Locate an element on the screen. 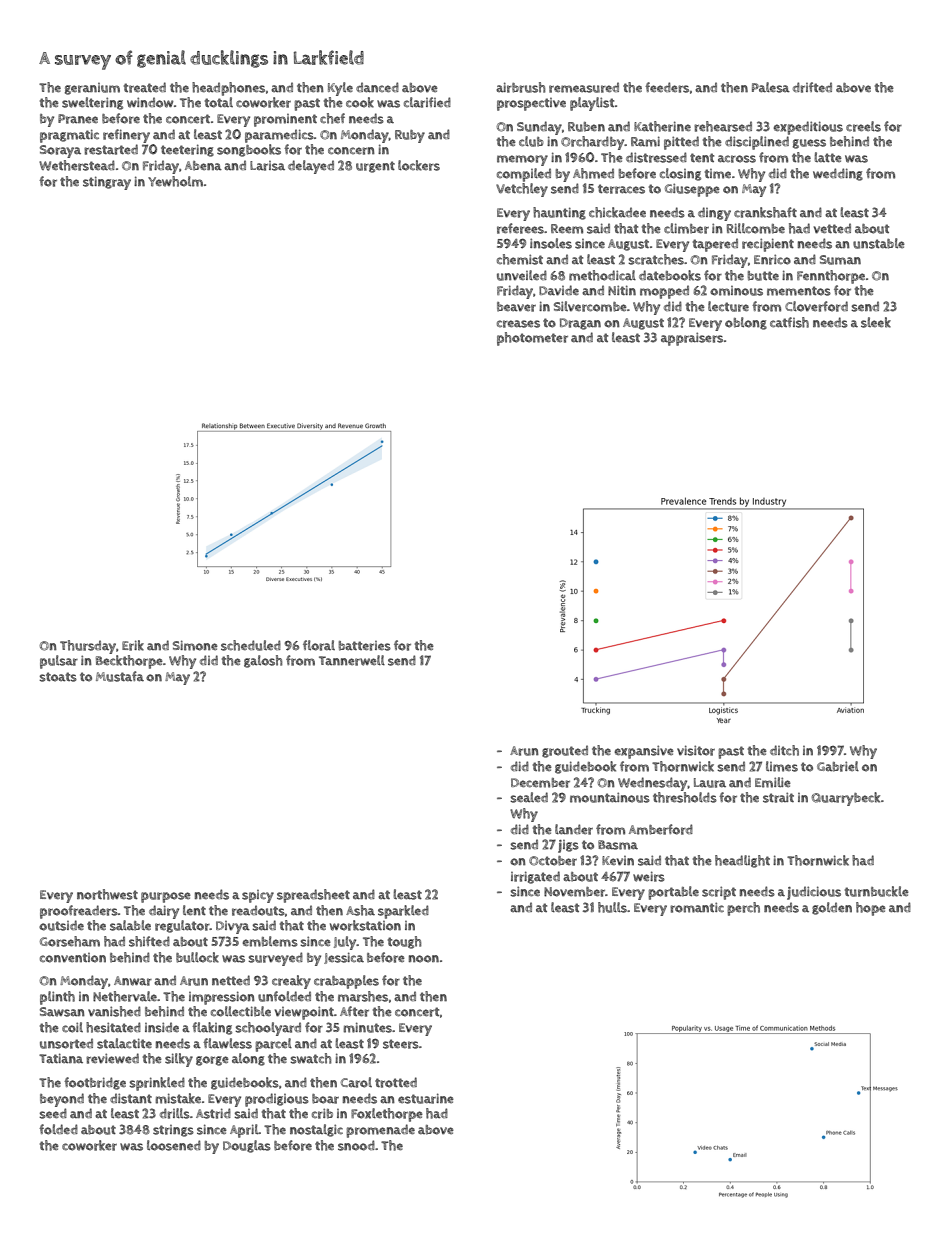 The width and height of the screenshot is (952, 1233). Douglas is located at coordinates (247, 1146).
